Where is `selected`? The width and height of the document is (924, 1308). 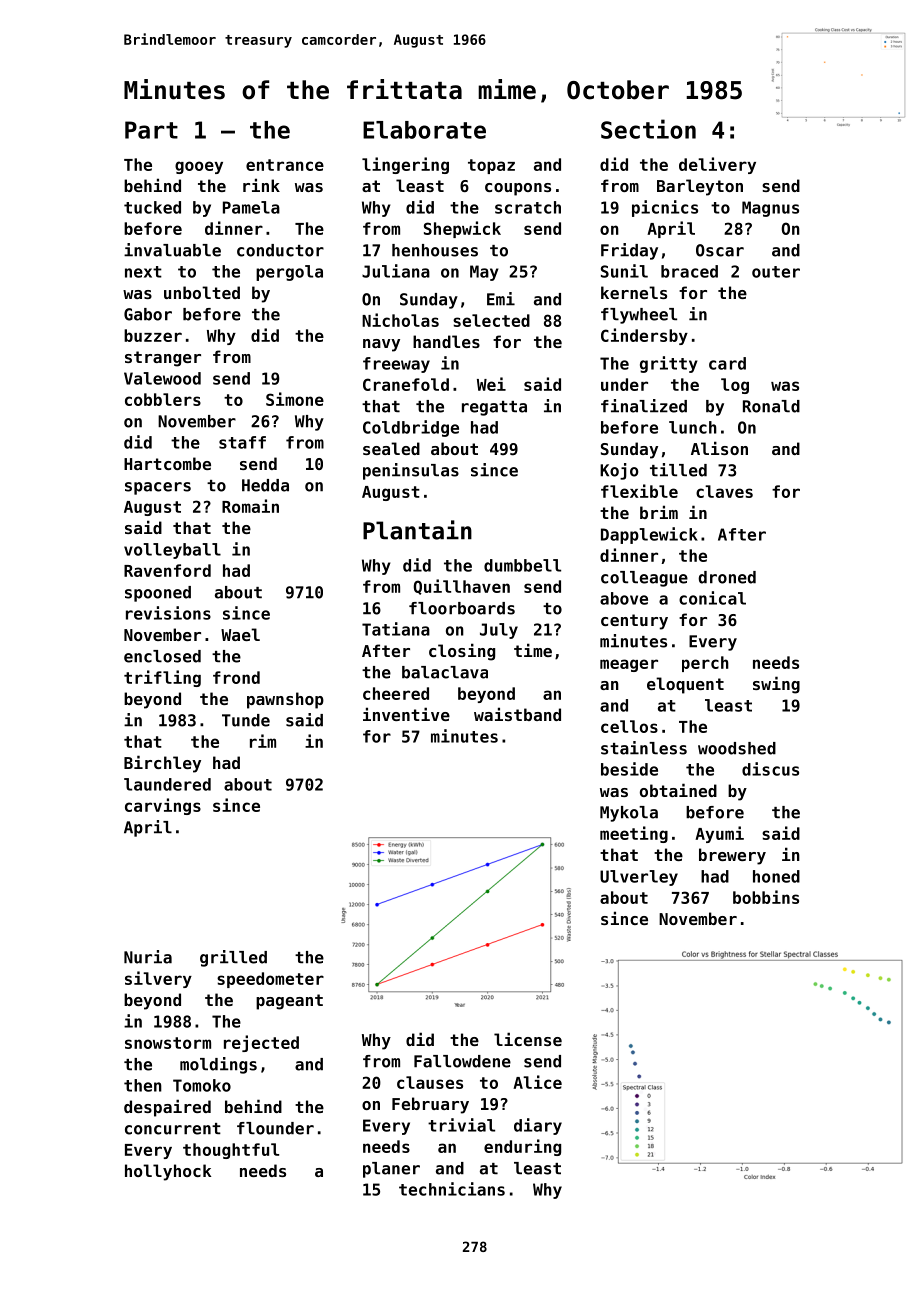
selected is located at coordinates (491, 320).
